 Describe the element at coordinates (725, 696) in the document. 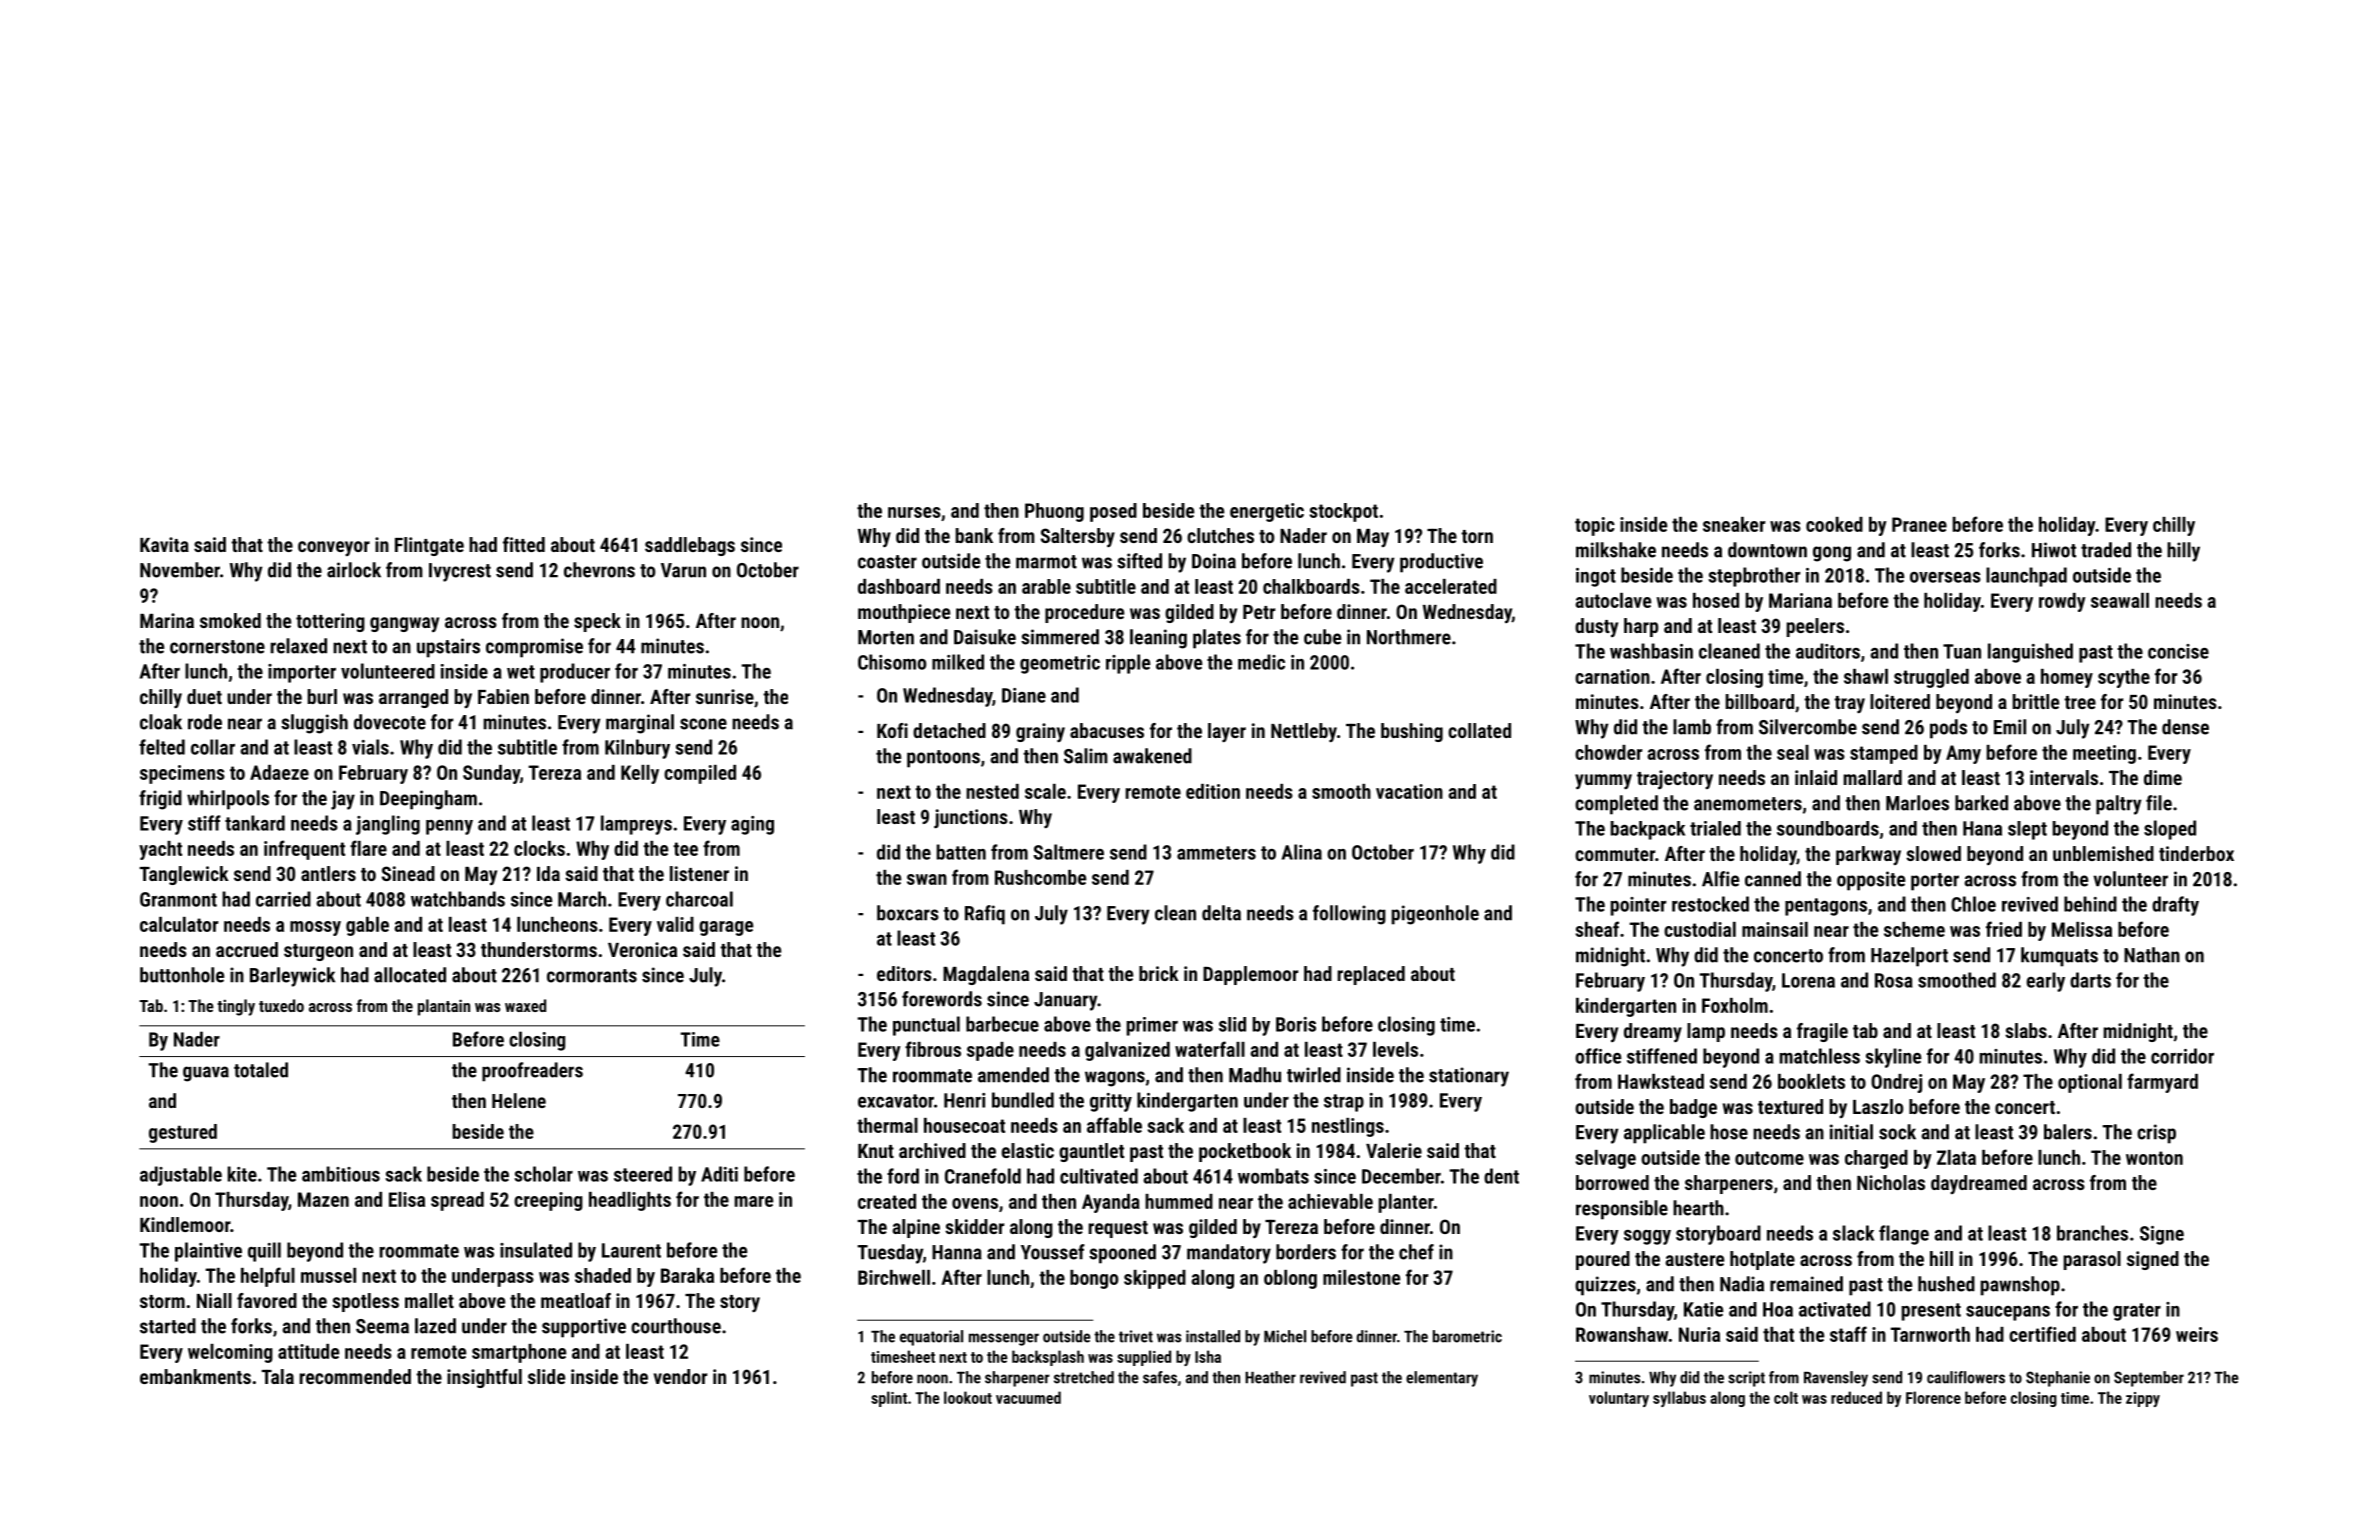

I see `sunrise` at that location.
